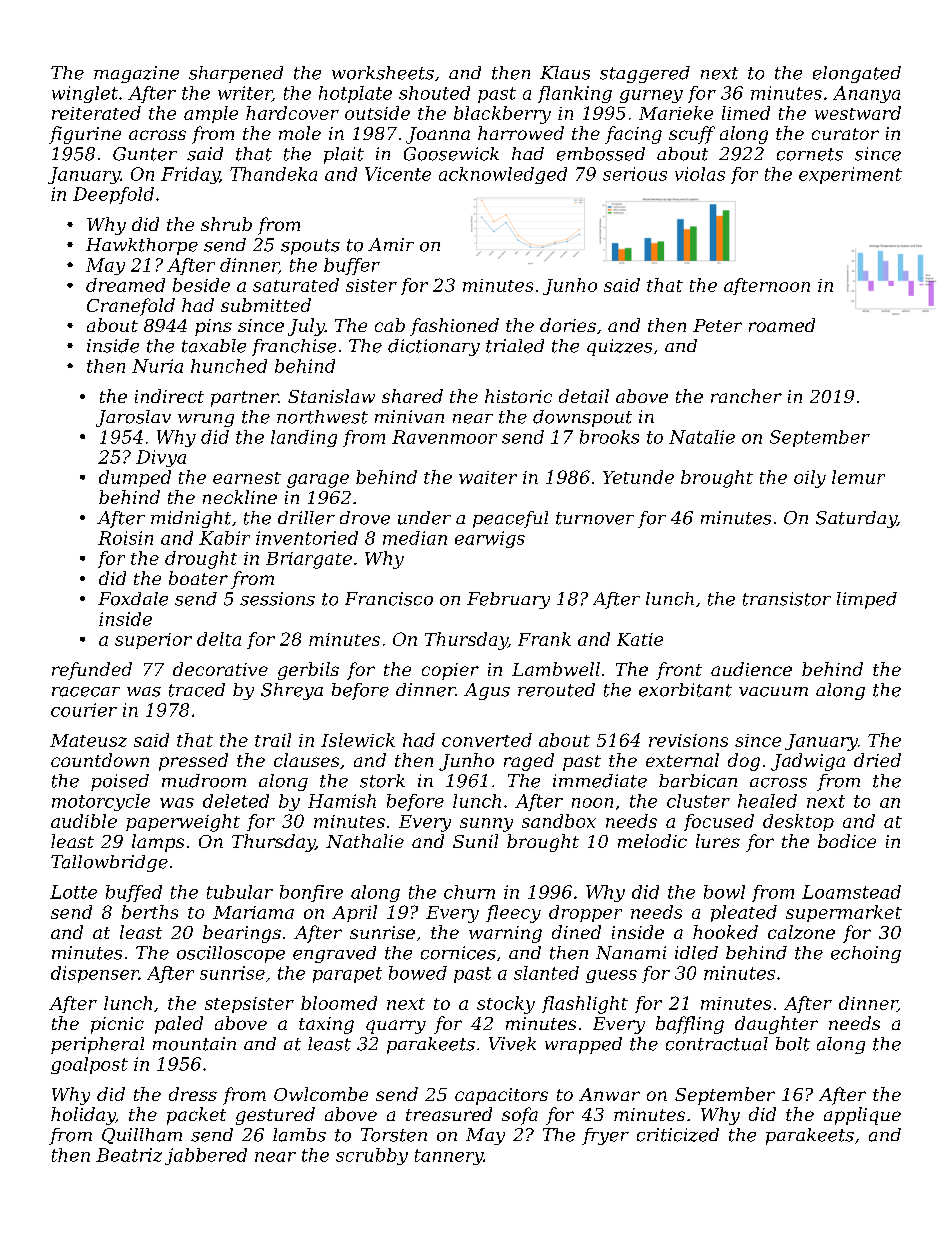 This document has width=952, height=1233. What do you see at coordinates (488, 477) in the document?
I see `waiter` at bounding box center [488, 477].
